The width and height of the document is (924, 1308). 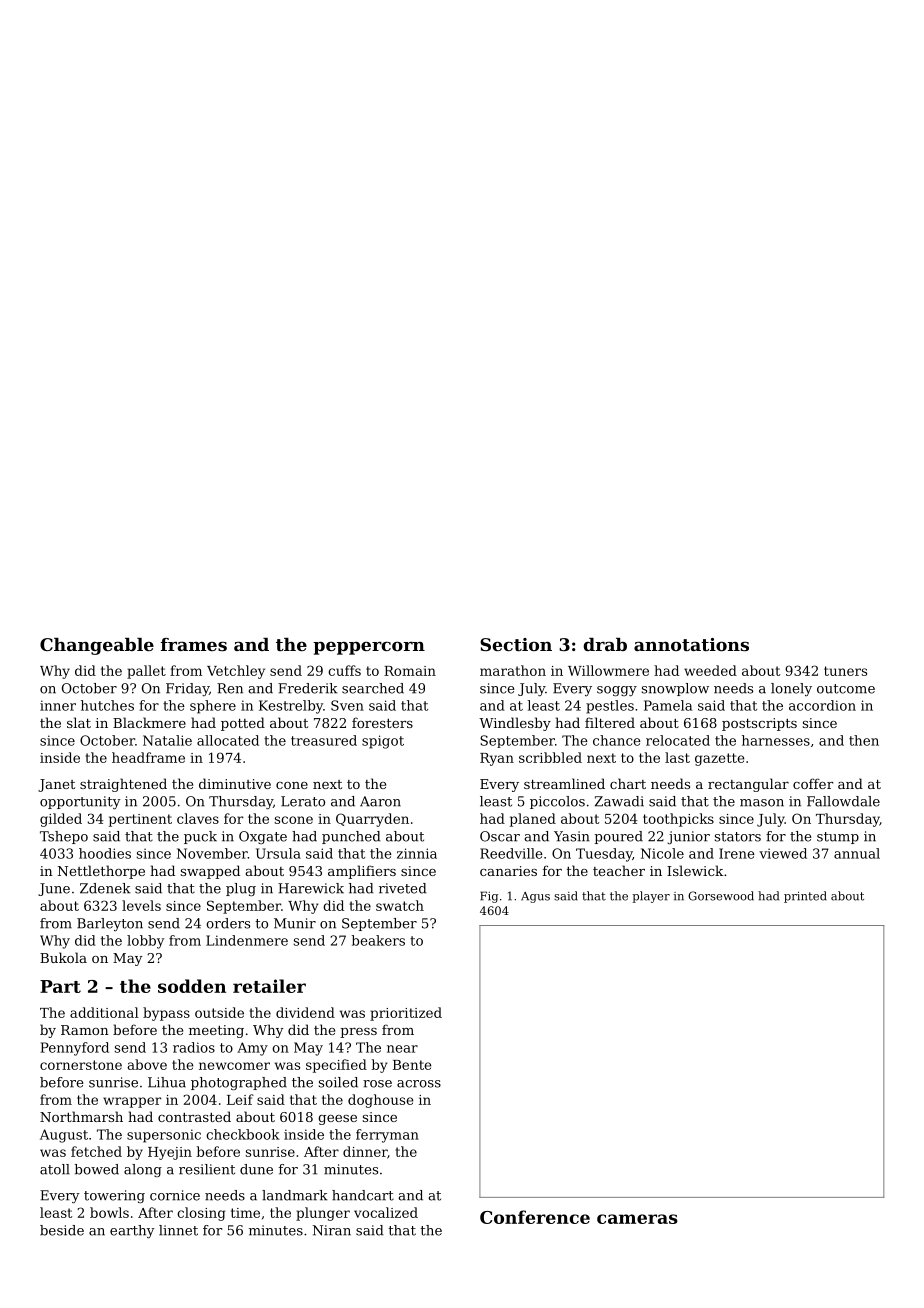 What do you see at coordinates (363, 1195) in the document?
I see `handcart` at bounding box center [363, 1195].
